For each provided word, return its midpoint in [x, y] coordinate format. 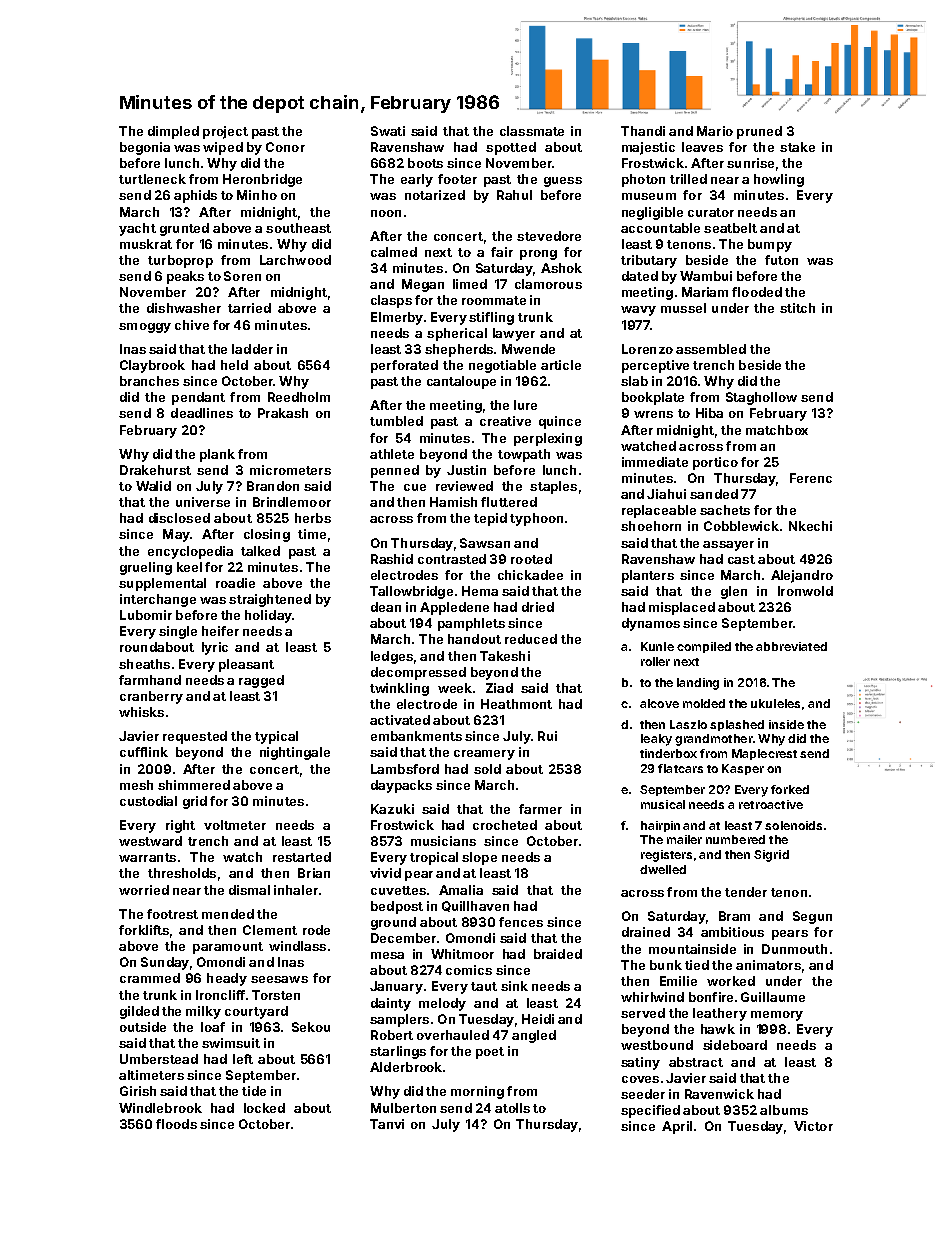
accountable [660, 228]
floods [176, 1124]
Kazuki [392, 809]
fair [502, 252]
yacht [137, 229]
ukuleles [775, 703]
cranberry [151, 697]
